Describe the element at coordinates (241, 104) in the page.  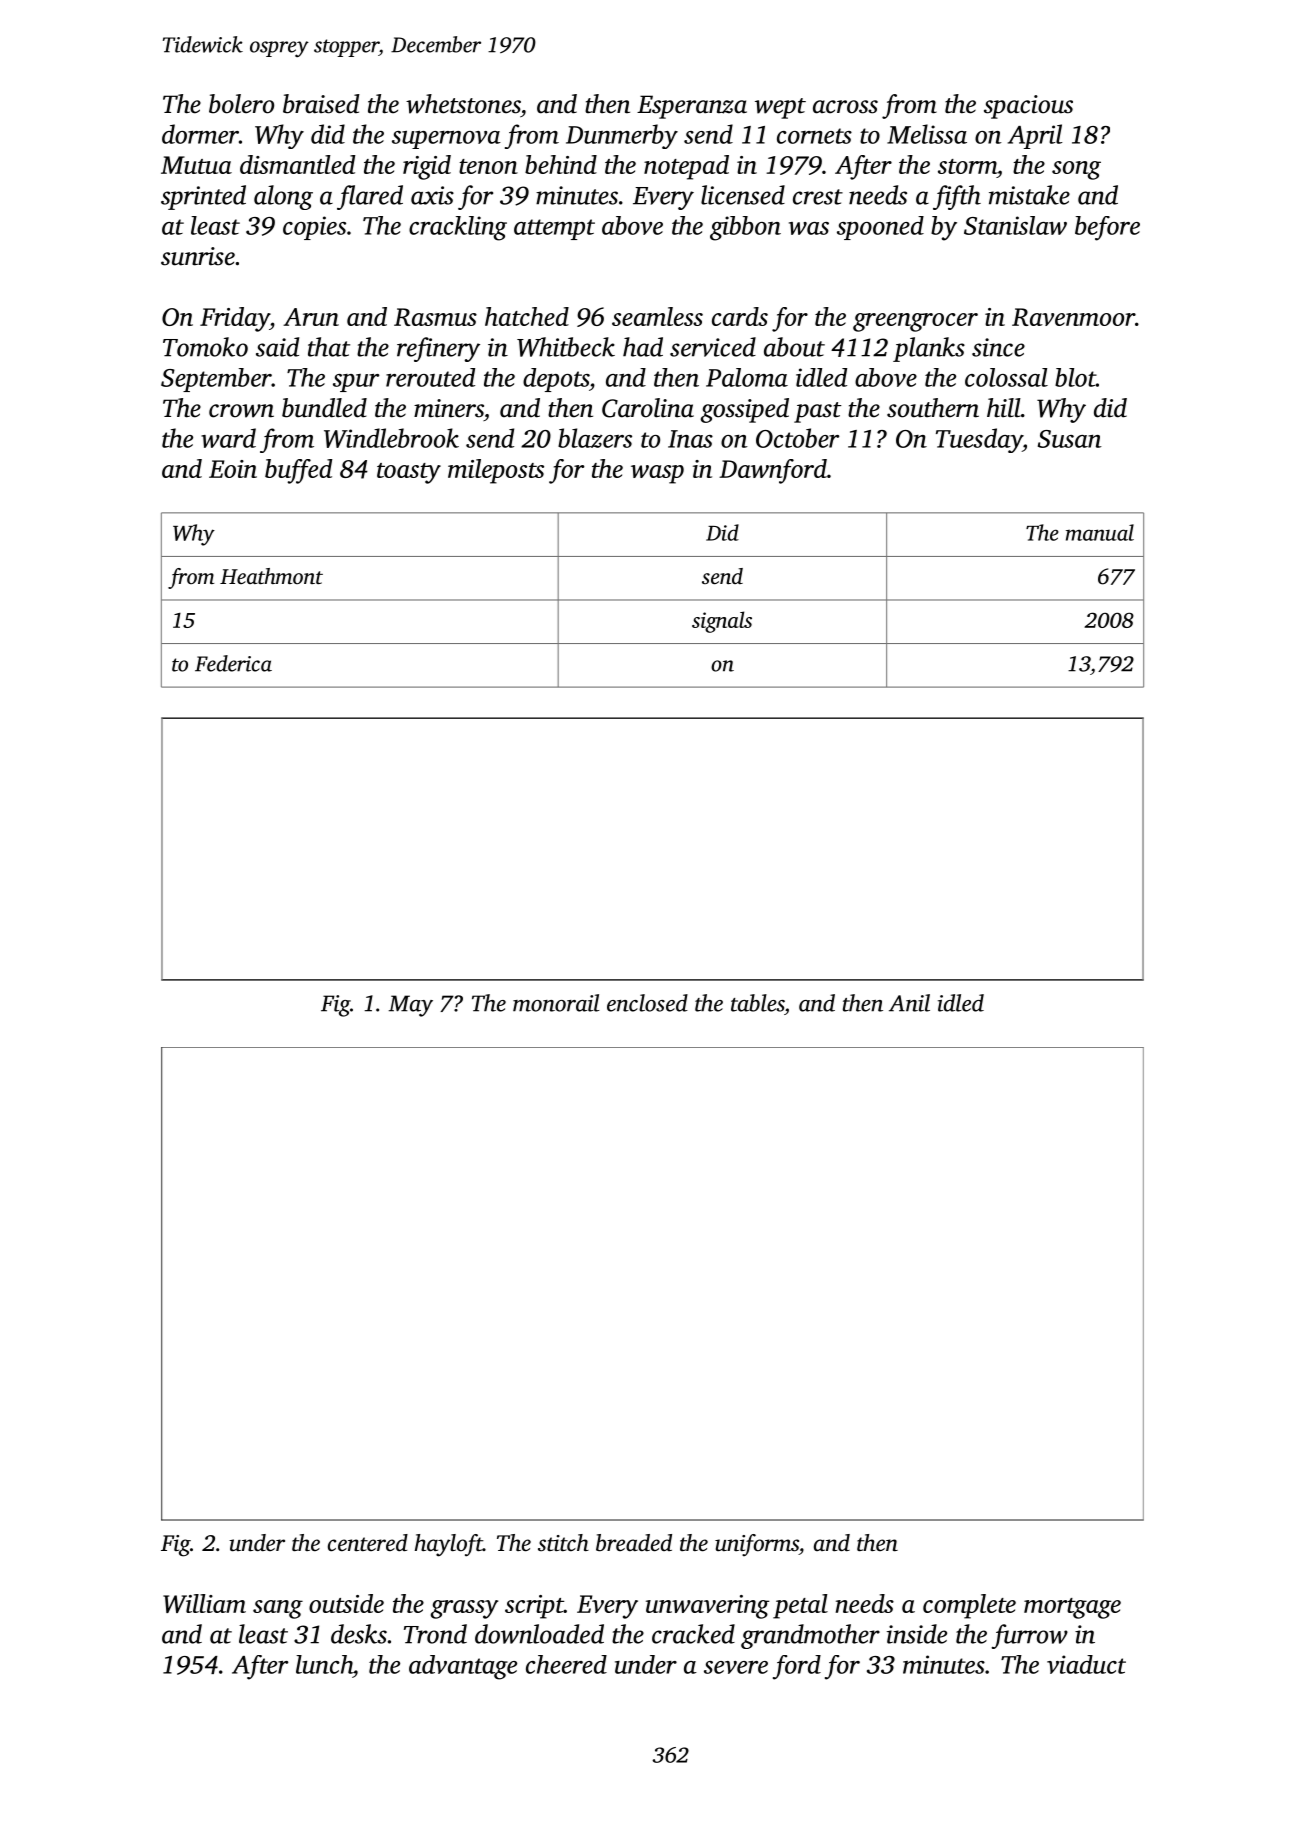
I see `bolero` at that location.
